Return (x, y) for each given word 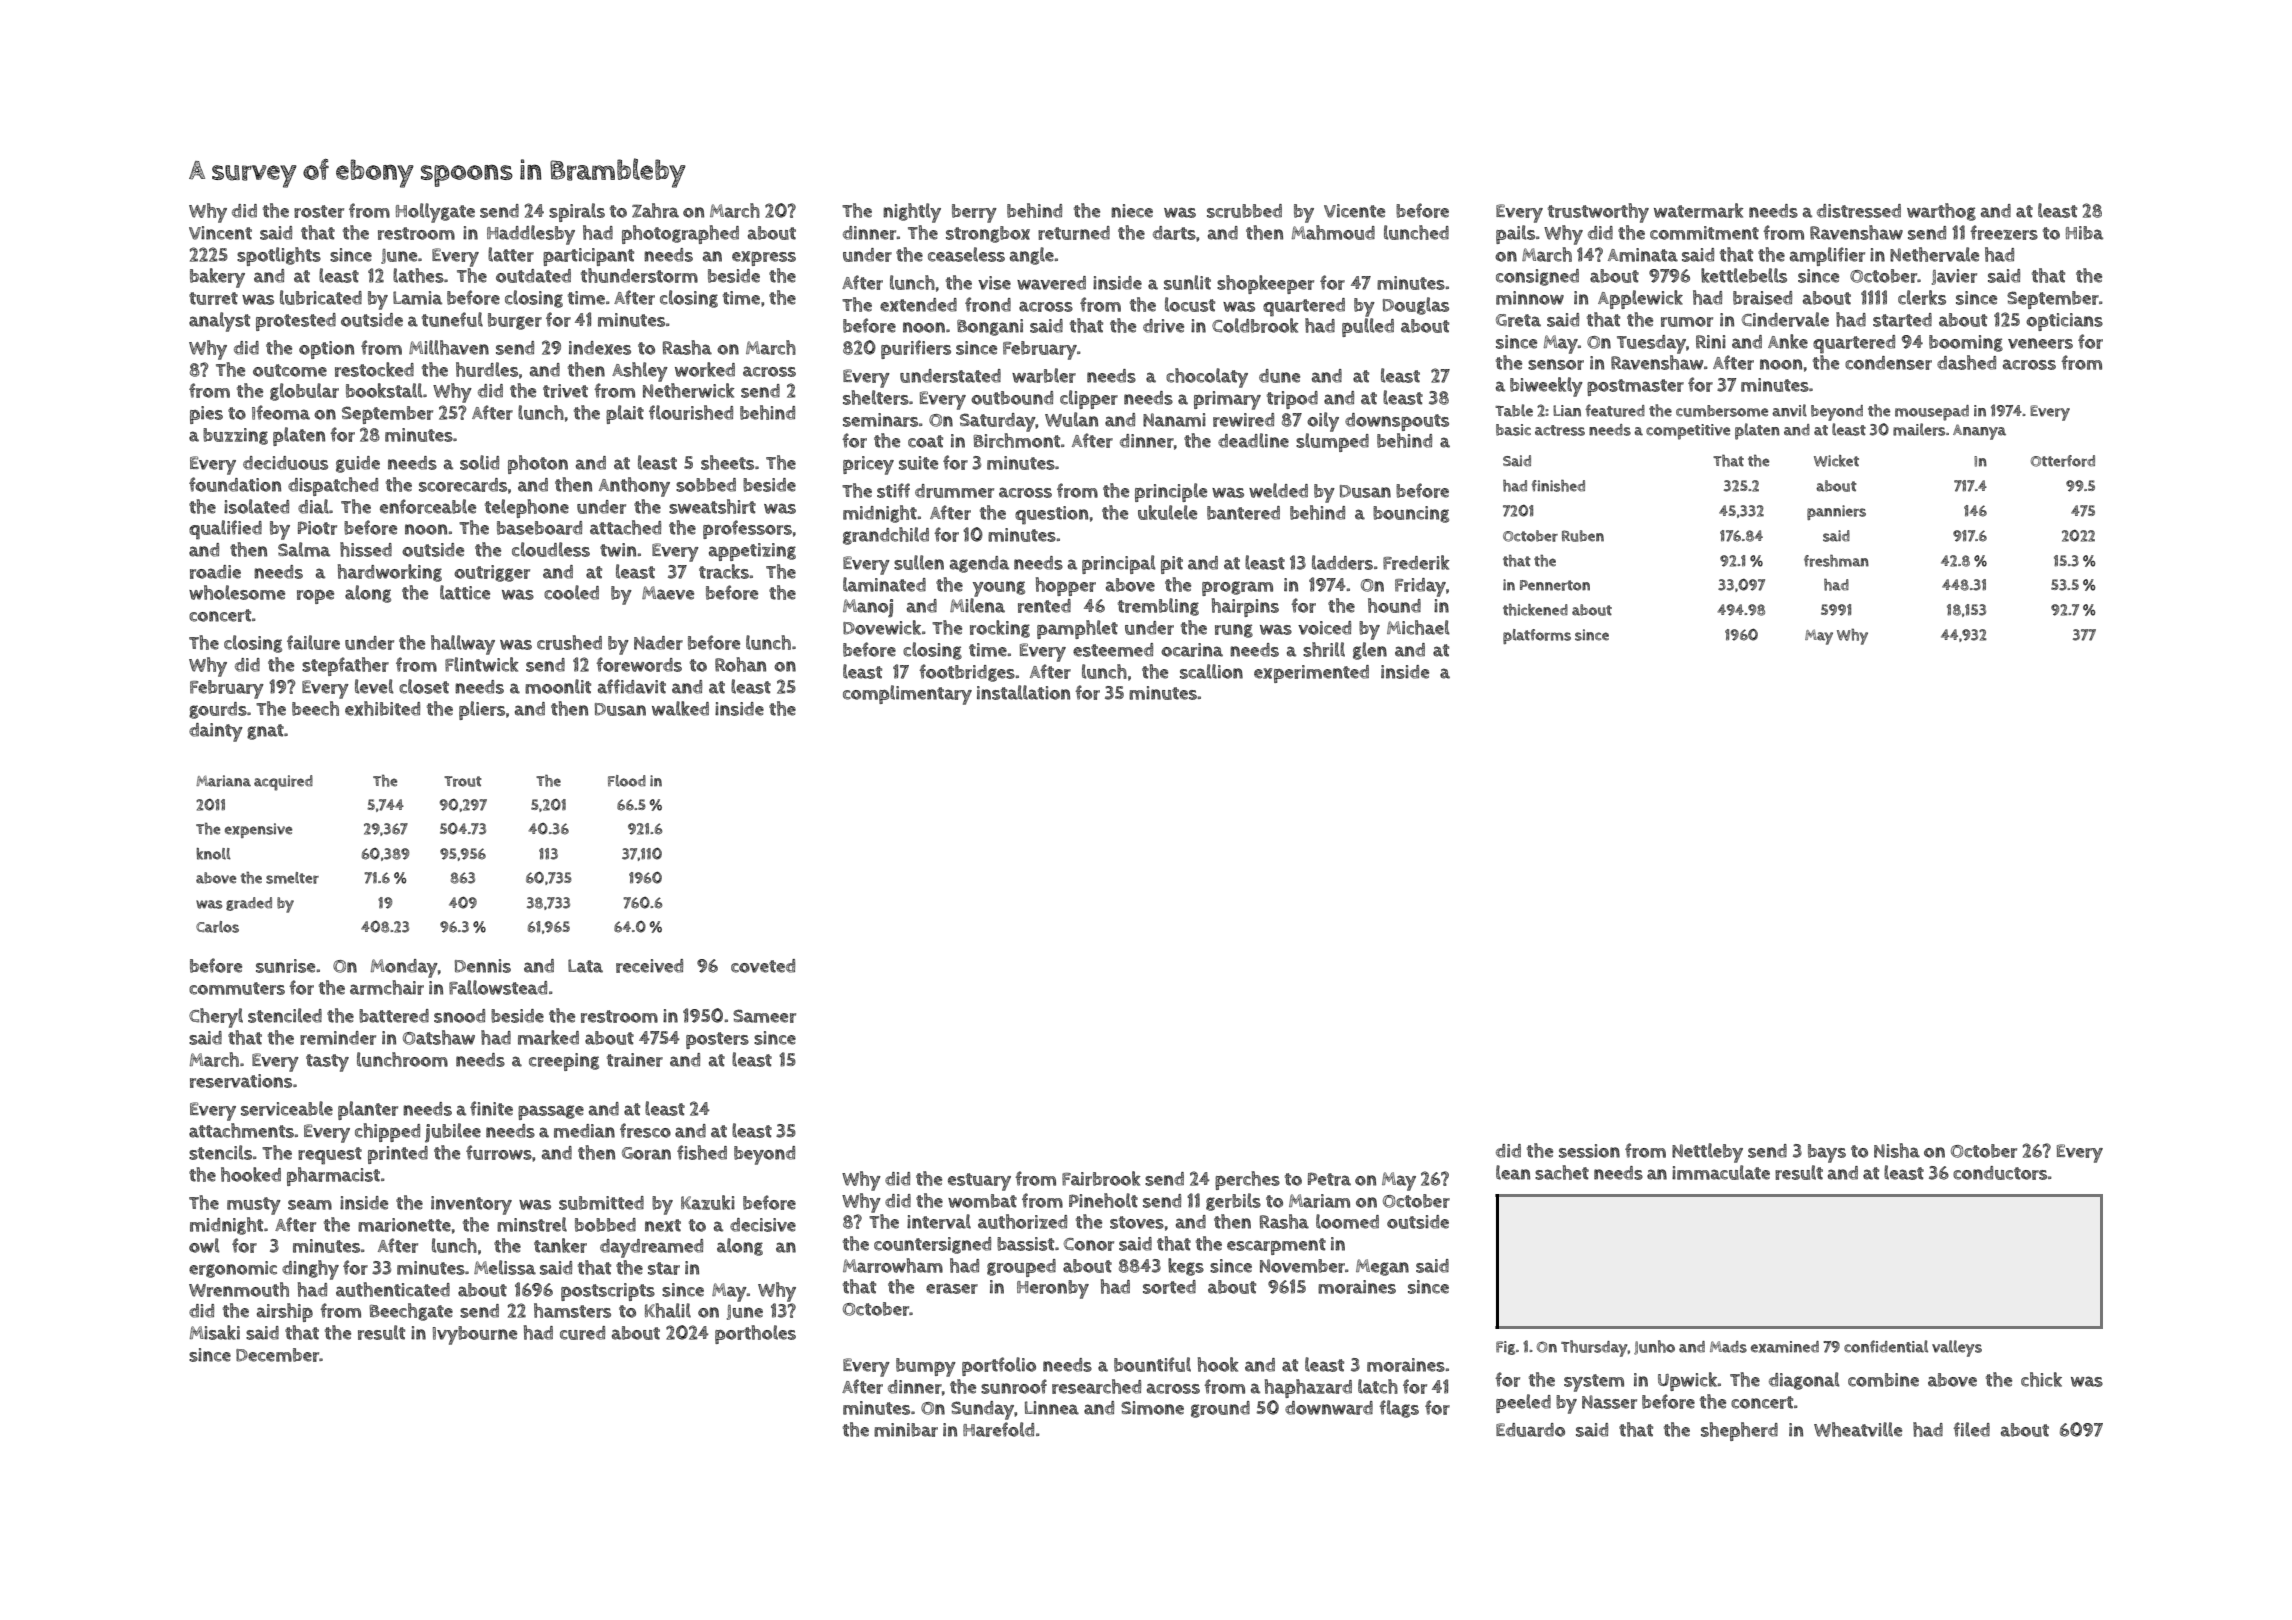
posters (717, 1040)
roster (319, 211)
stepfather (345, 666)
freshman (1836, 561)
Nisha (1897, 1150)
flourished (691, 412)
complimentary (907, 695)
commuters (237, 988)
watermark (1699, 210)
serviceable (287, 1108)
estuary (979, 1182)
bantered (1243, 513)
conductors (2000, 1173)
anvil (1789, 410)
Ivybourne (475, 1335)
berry (974, 213)
